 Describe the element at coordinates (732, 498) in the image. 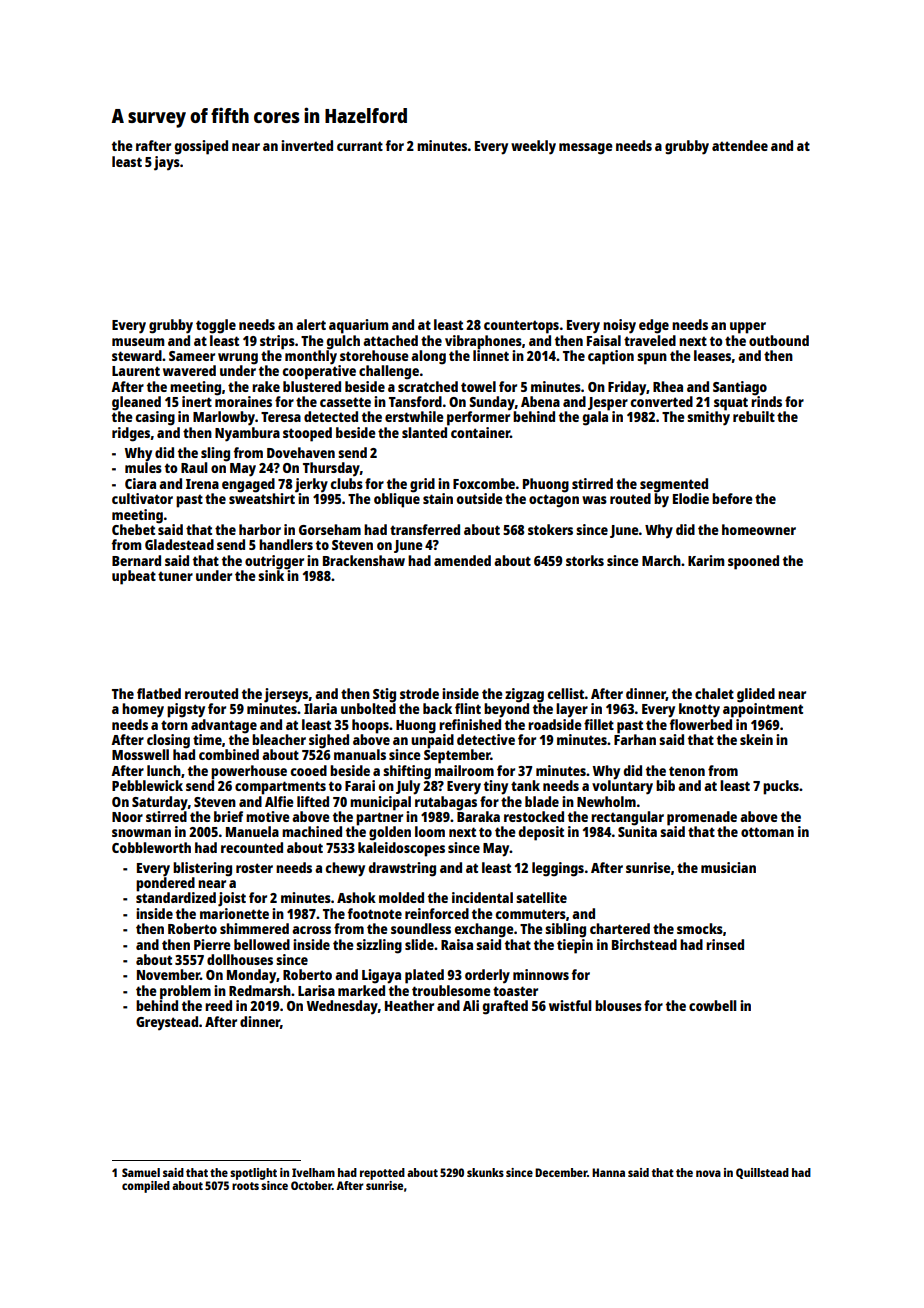

I see `before` at that location.
